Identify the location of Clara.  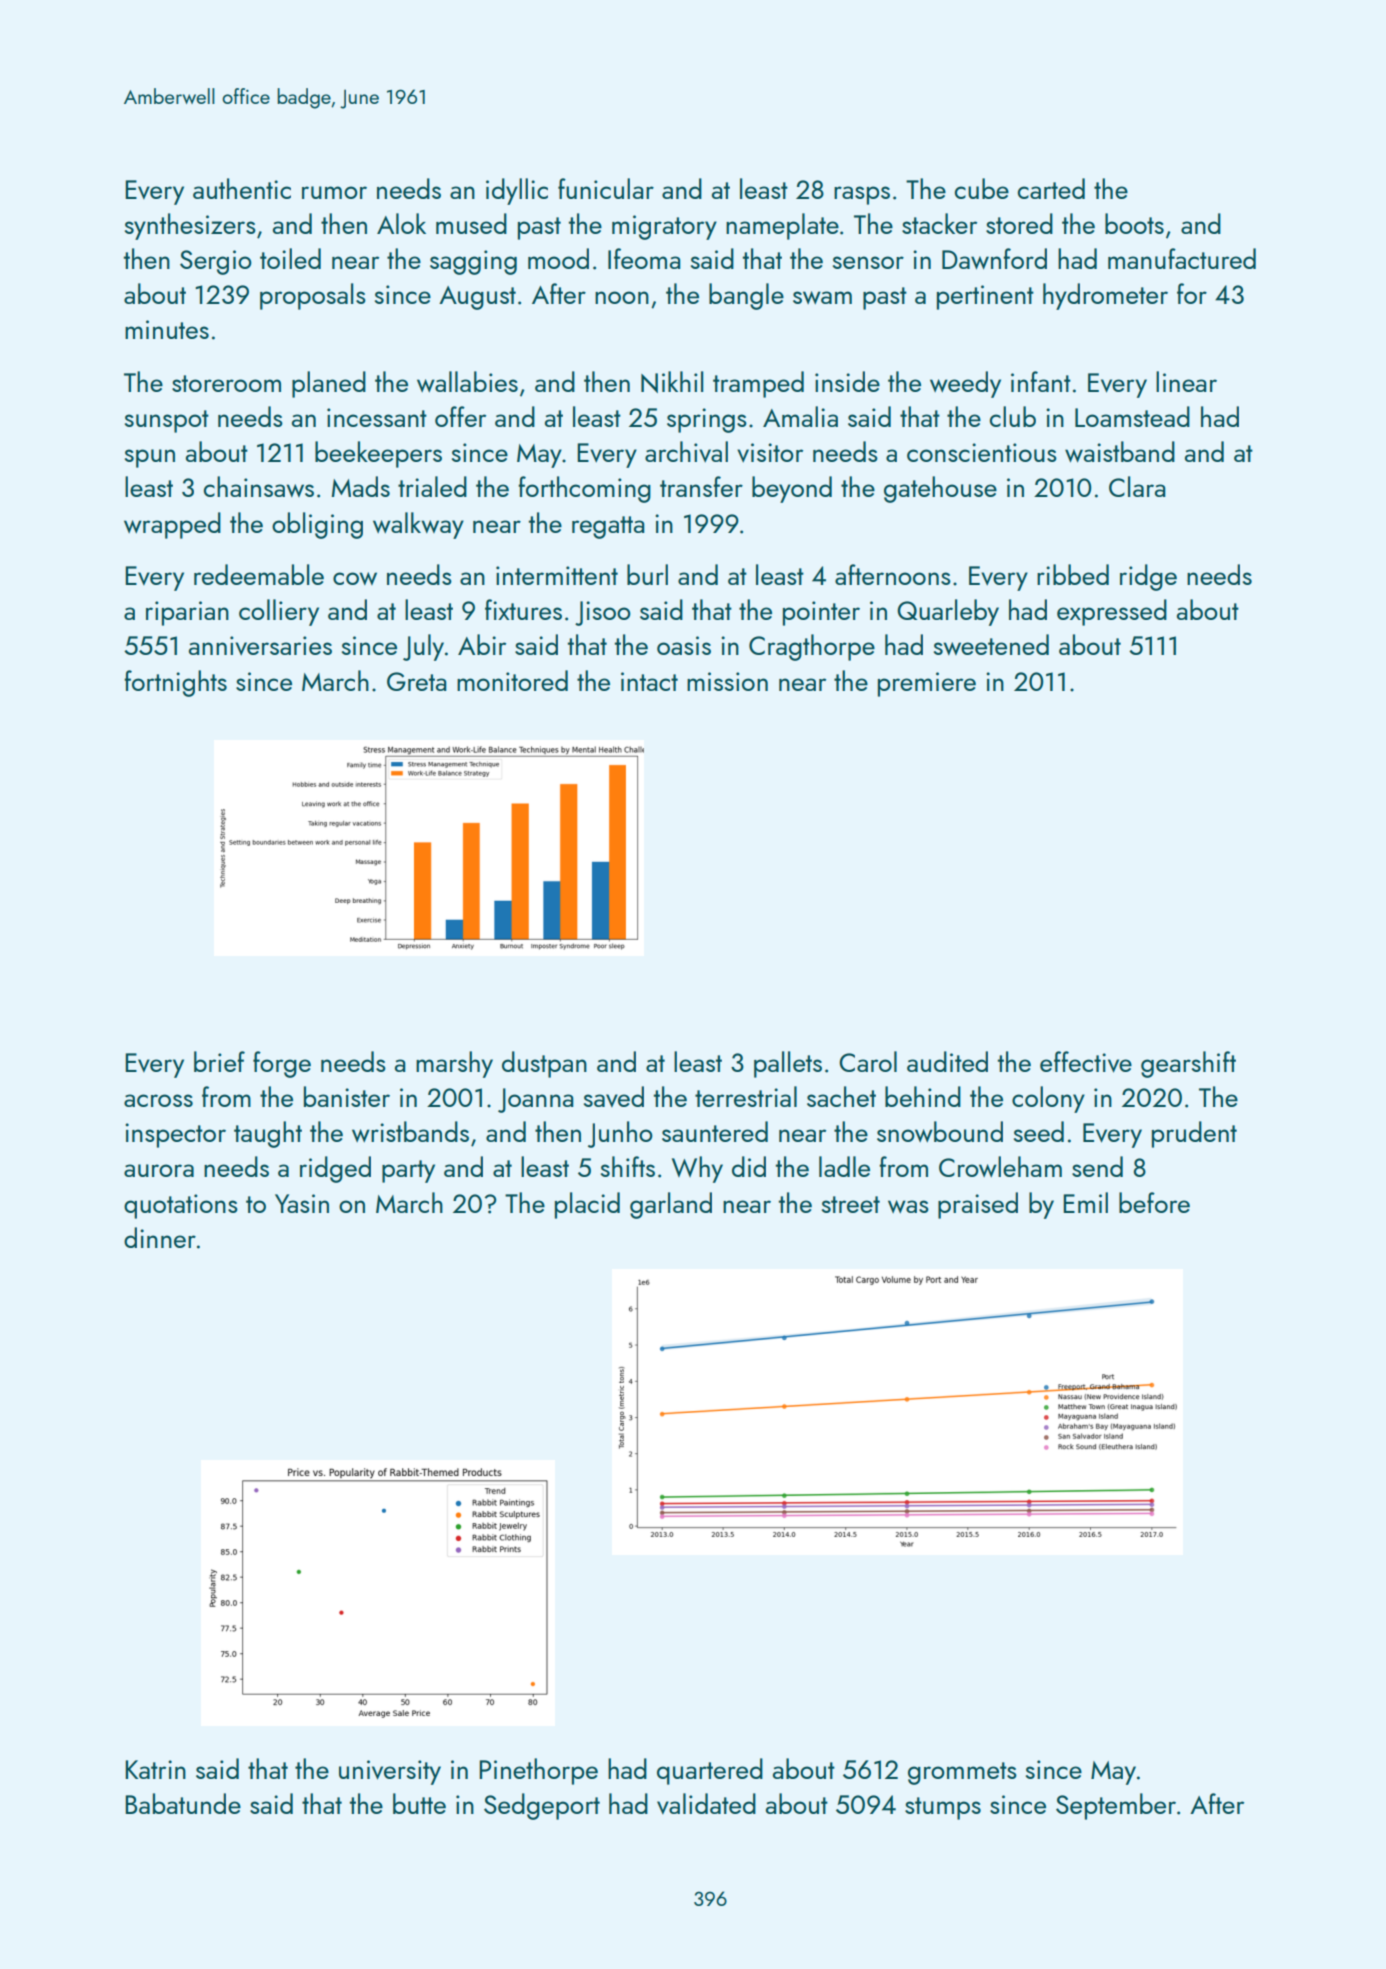
(1137, 486).
